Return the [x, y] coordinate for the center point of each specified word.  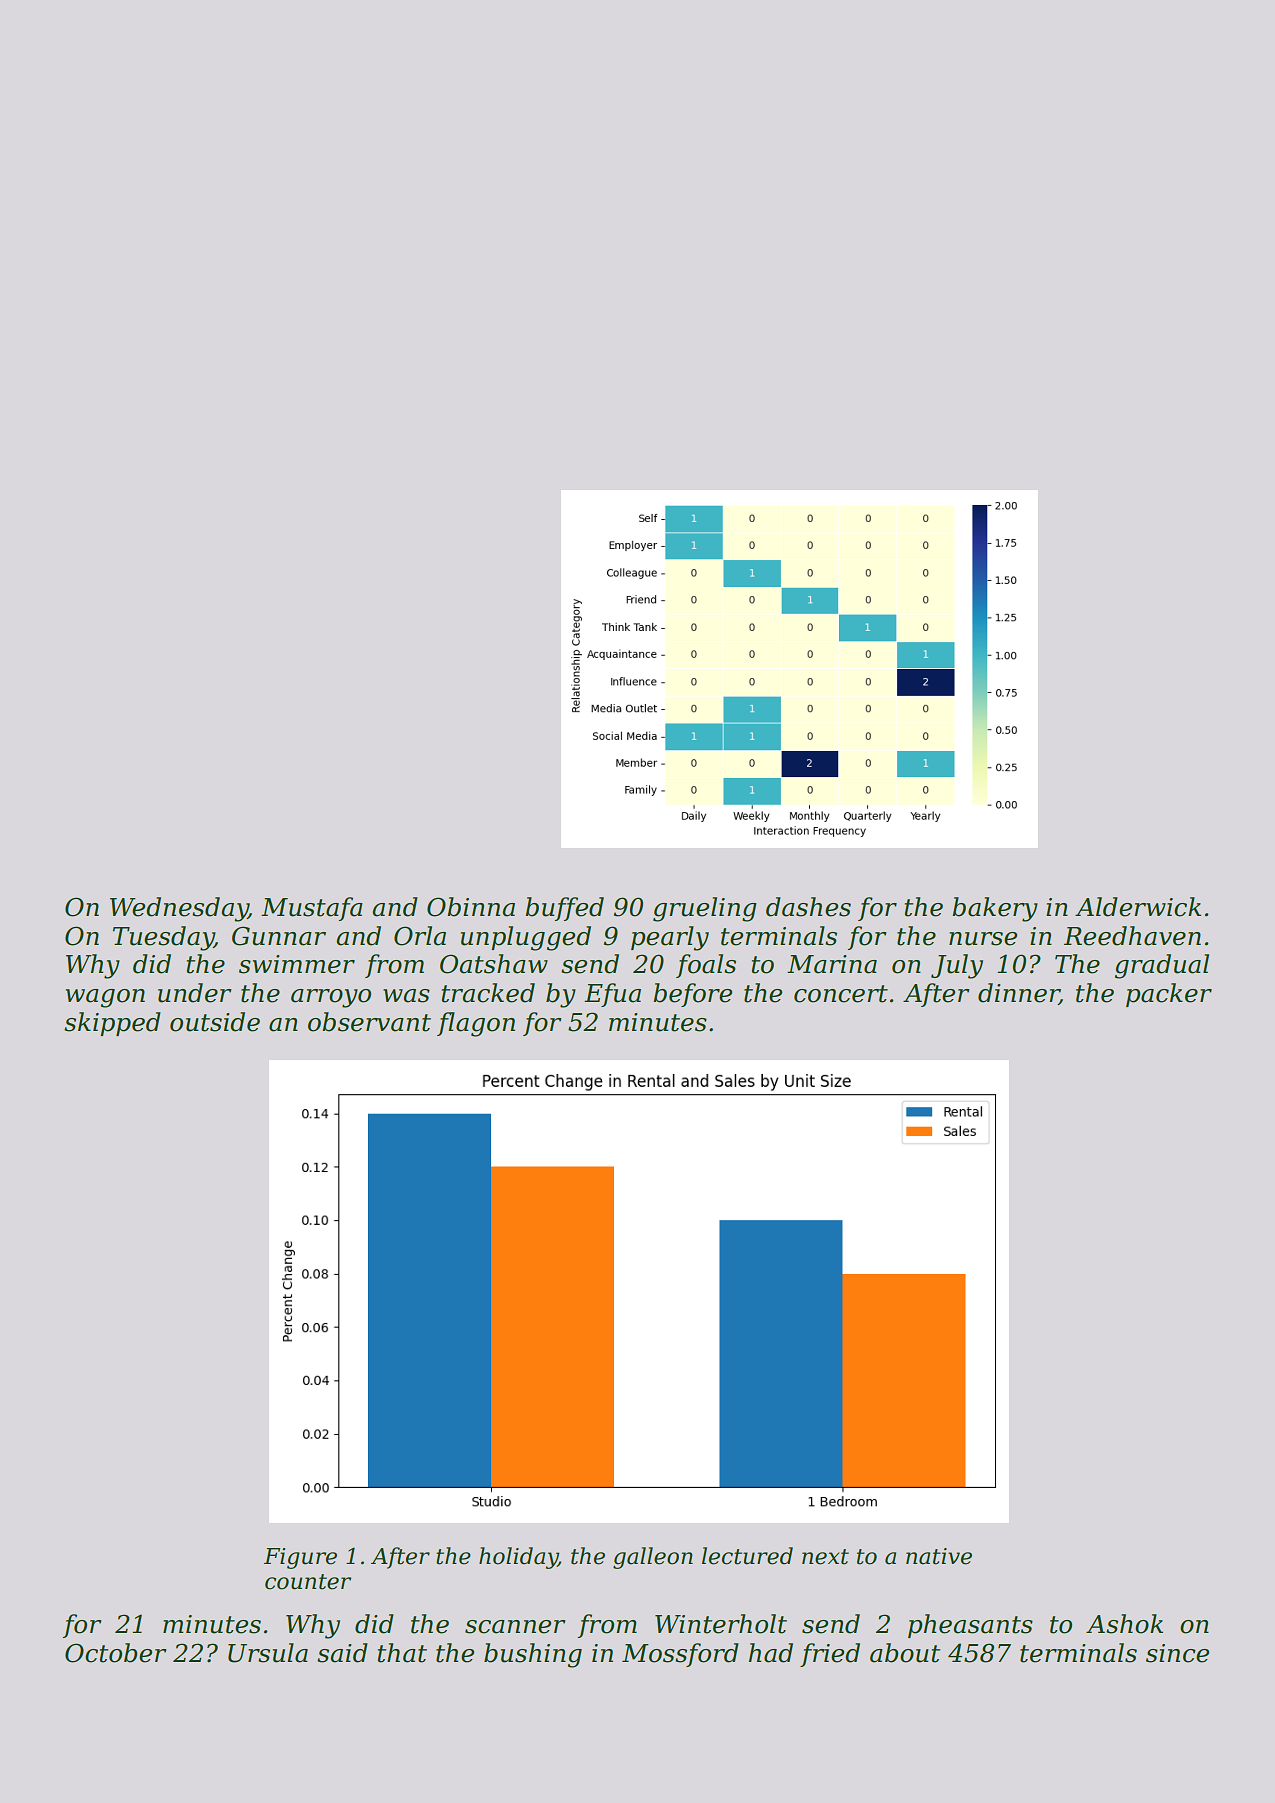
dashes [808, 907]
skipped [112, 1024]
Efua [612, 995]
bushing [533, 1655]
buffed [564, 909]
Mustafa [312, 909]
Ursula [268, 1653]
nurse [983, 939]
